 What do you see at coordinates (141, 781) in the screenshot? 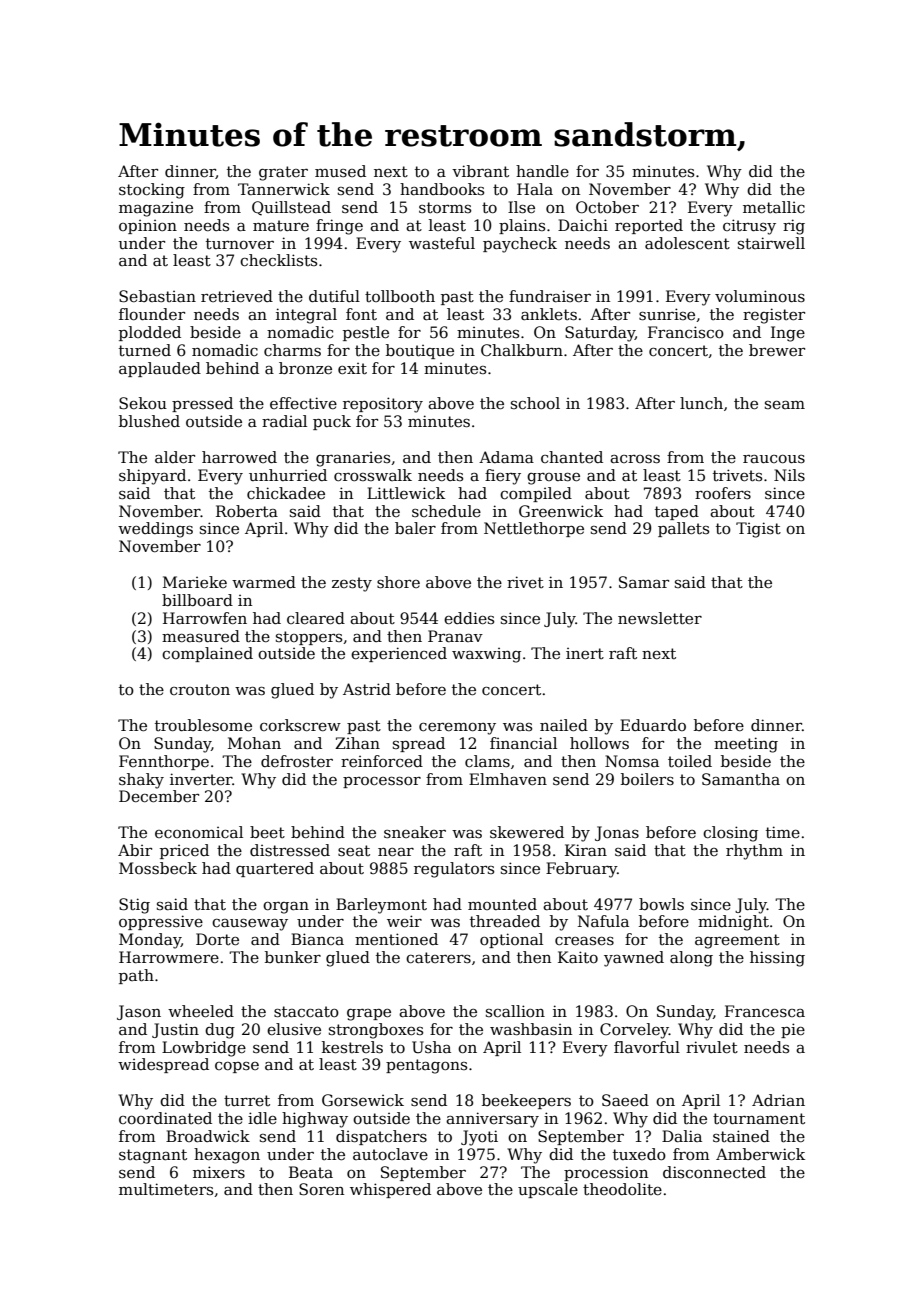
I see `shaky` at bounding box center [141, 781].
